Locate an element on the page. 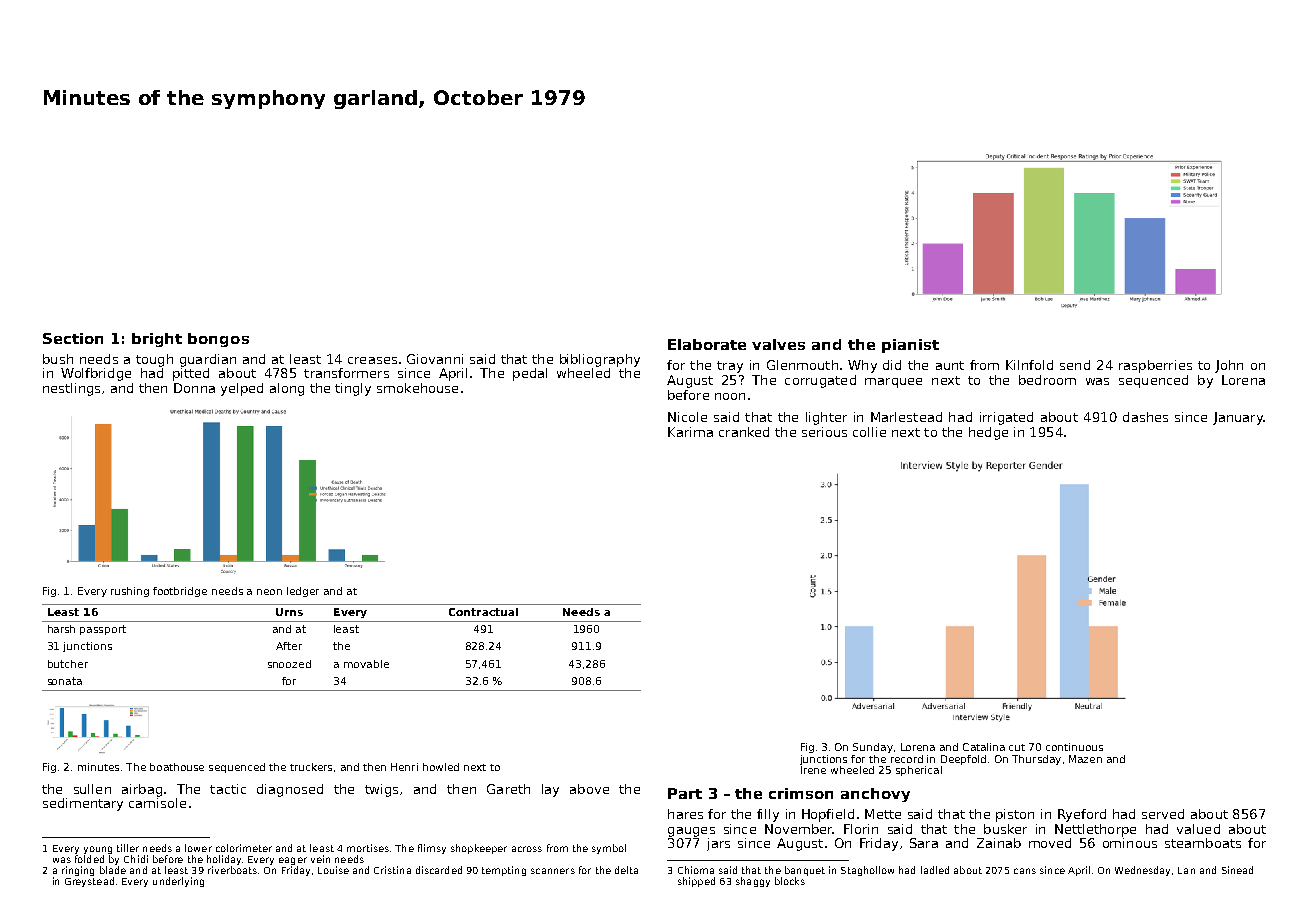  Greystead is located at coordinates (89, 882).
